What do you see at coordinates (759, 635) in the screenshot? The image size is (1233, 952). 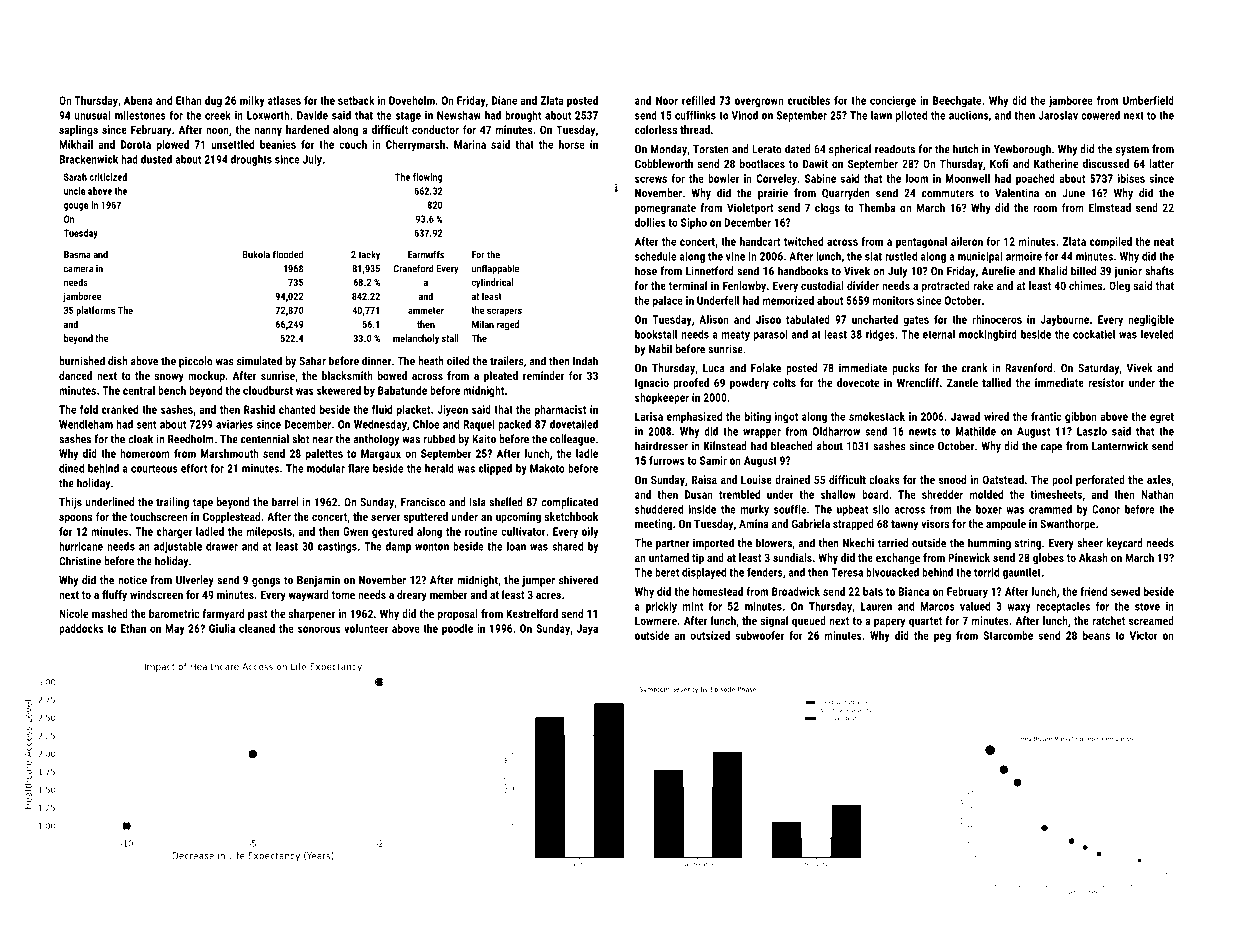 I see `subwoofer` at bounding box center [759, 635].
